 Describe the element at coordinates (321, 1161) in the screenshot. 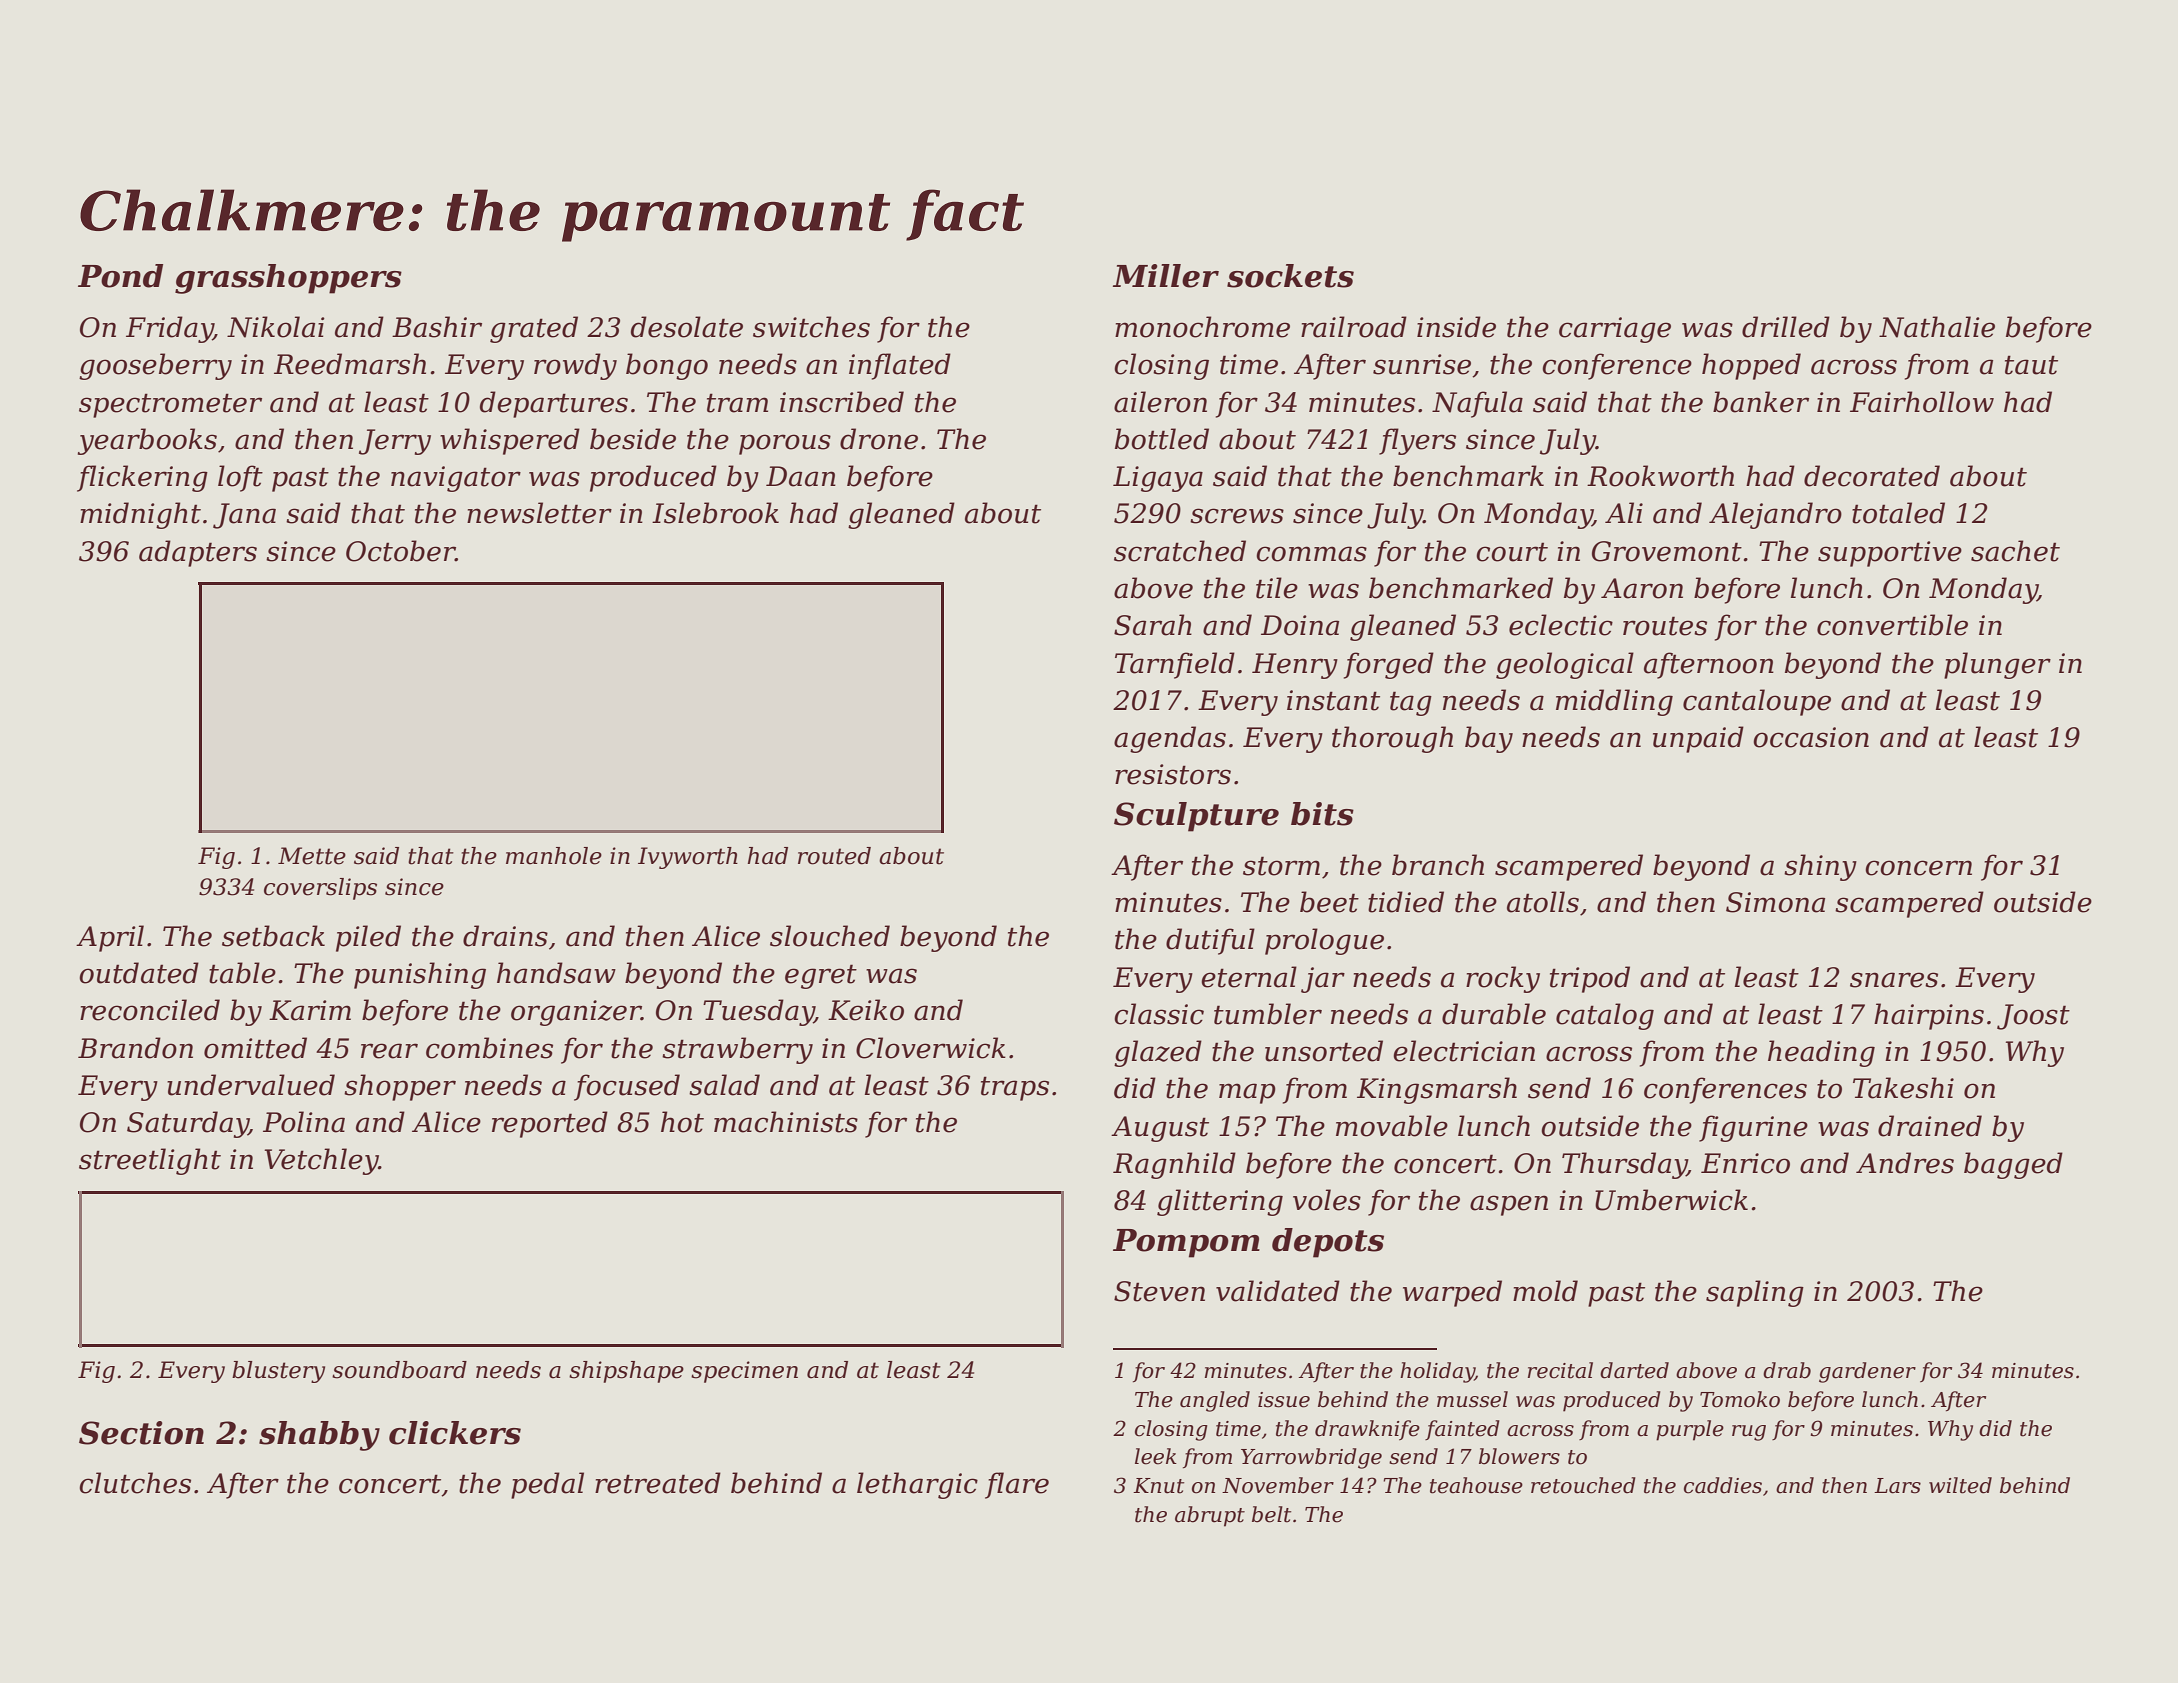

I see `Vetchley` at that location.
